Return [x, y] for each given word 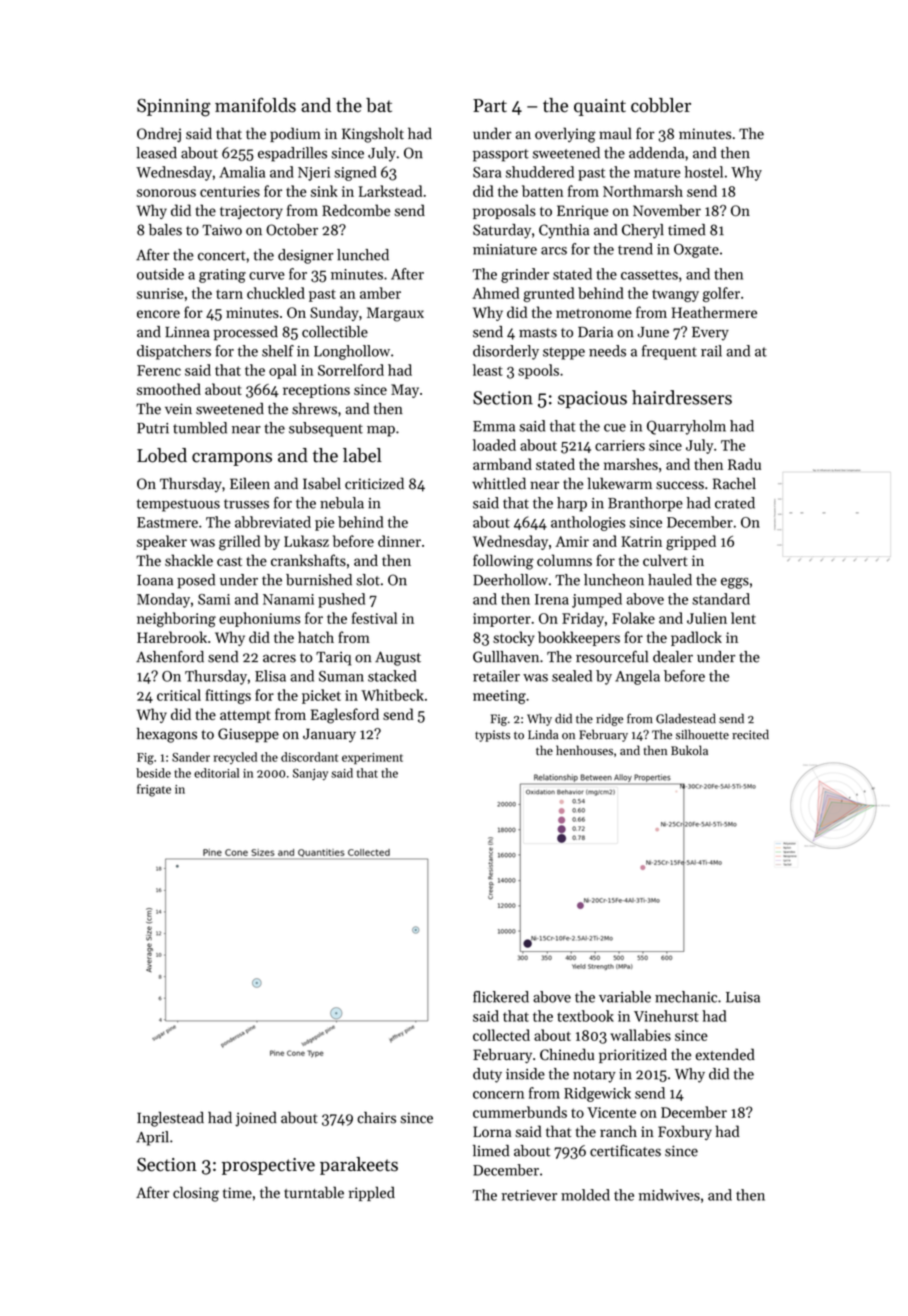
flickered [501, 997]
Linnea [187, 332]
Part [490, 105]
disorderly [506, 352]
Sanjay [310, 774]
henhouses [584, 750]
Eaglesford [345, 716]
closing [196, 1194]
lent [743, 618]
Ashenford [170, 657]
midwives [669, 1195]
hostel [703, 172]
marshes [631, 464]
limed [491, 1151]
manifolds [255, 105]
